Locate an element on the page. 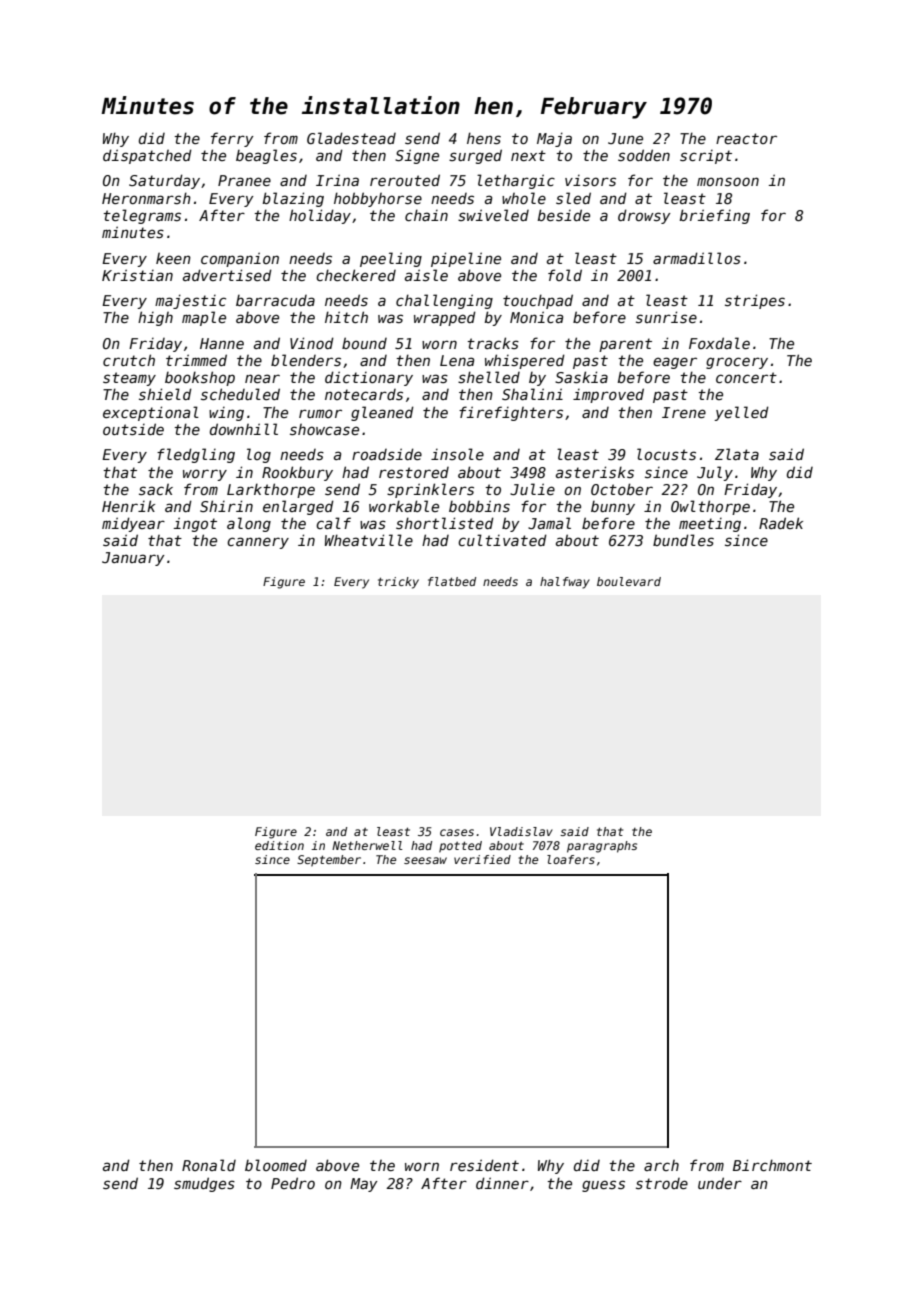 The image size is (924, 1308). loafers is located at coordinates (571, 859).
